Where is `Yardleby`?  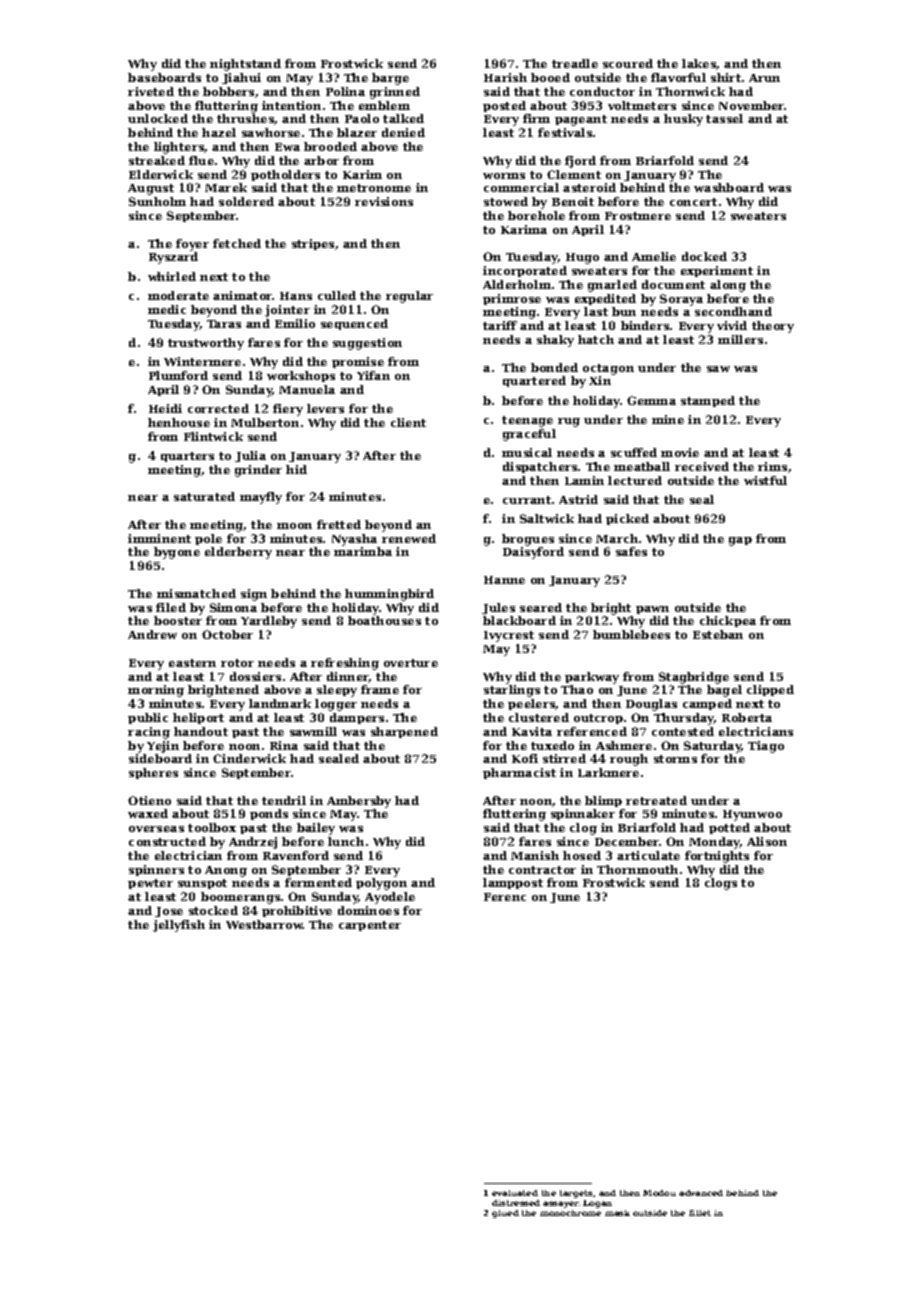 Yardleby is located at coordinates (269, 622).
